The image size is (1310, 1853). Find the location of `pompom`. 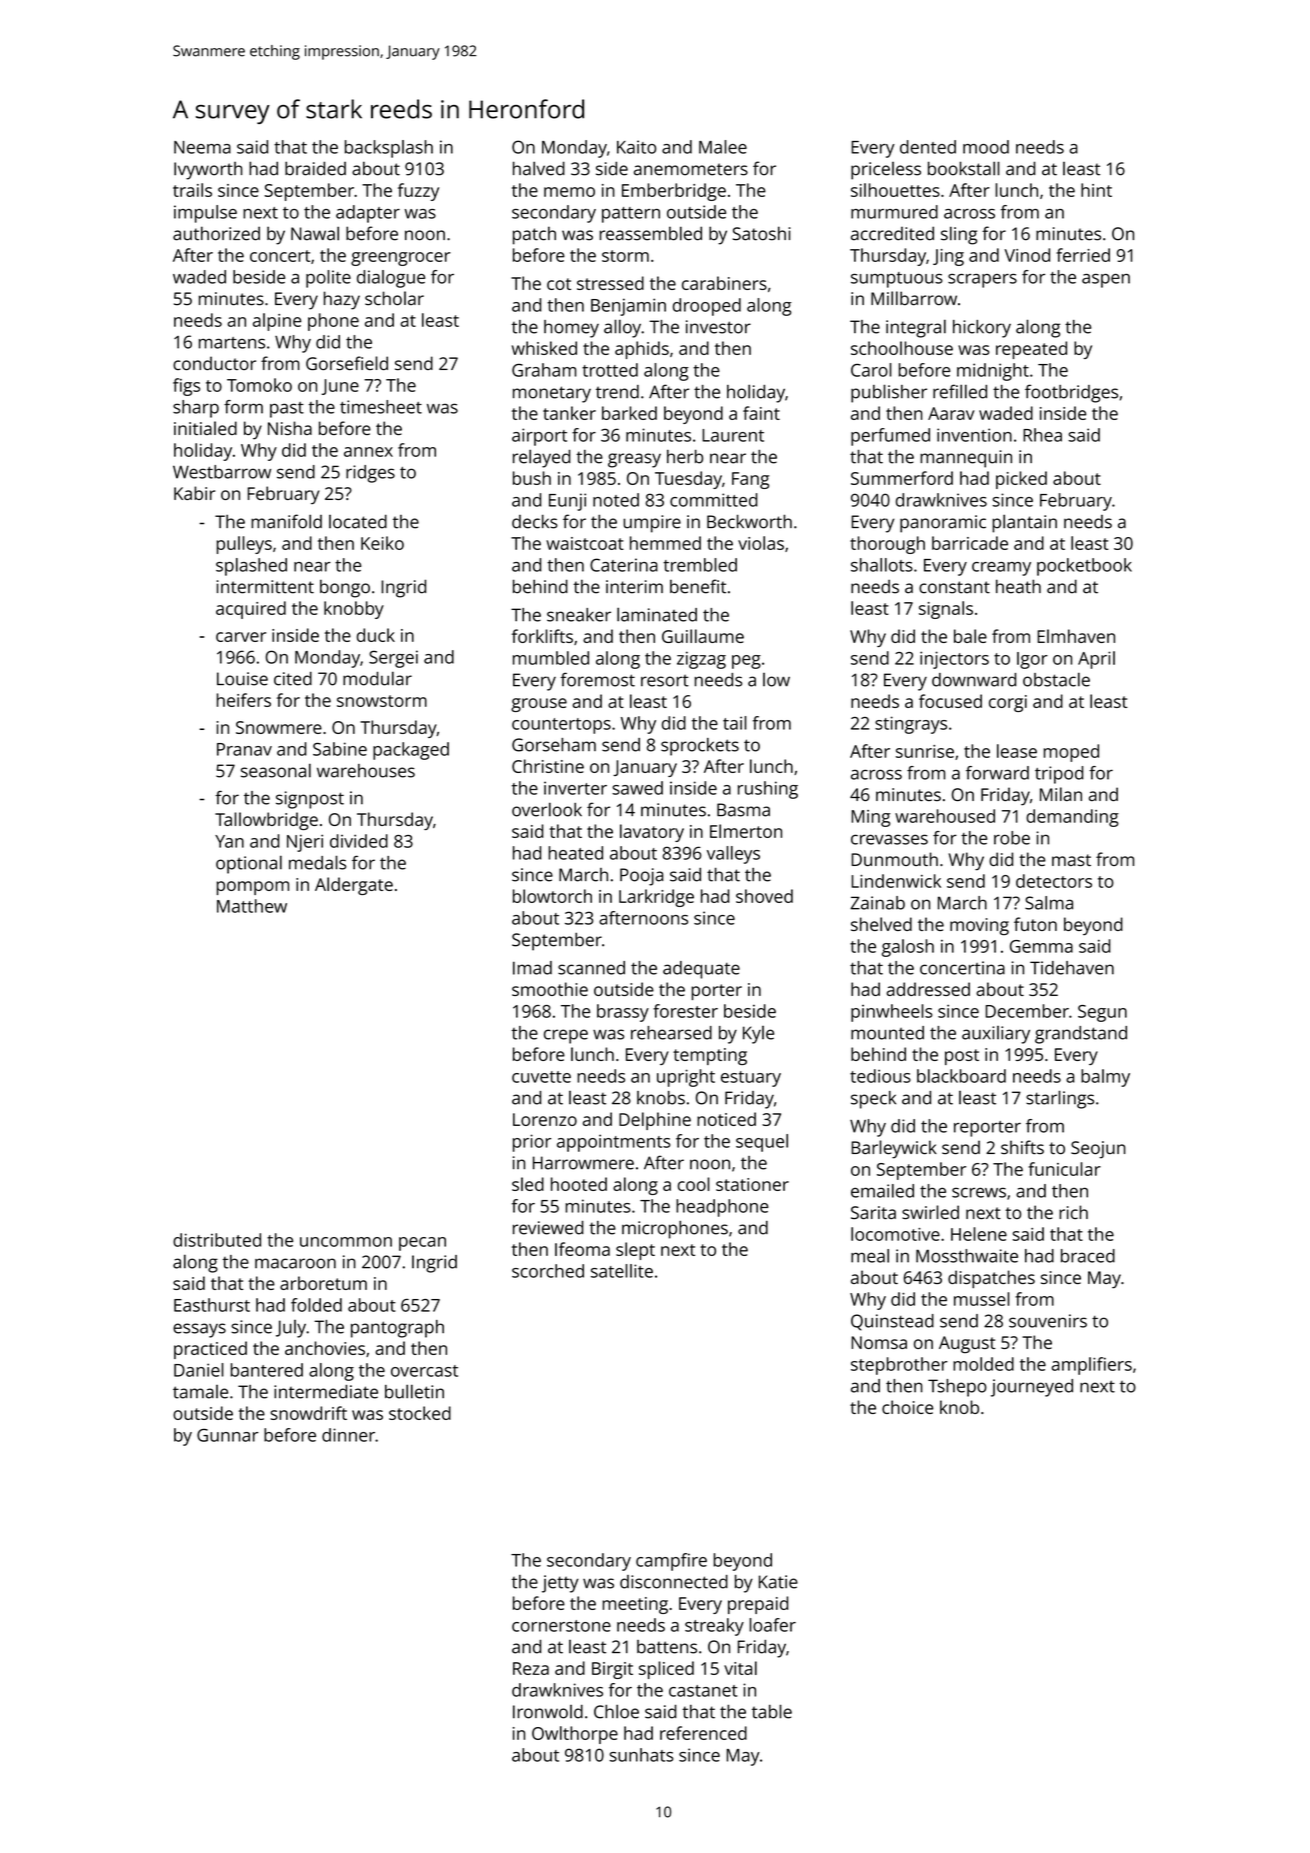

pompom is located at coordinates (253, 888).
